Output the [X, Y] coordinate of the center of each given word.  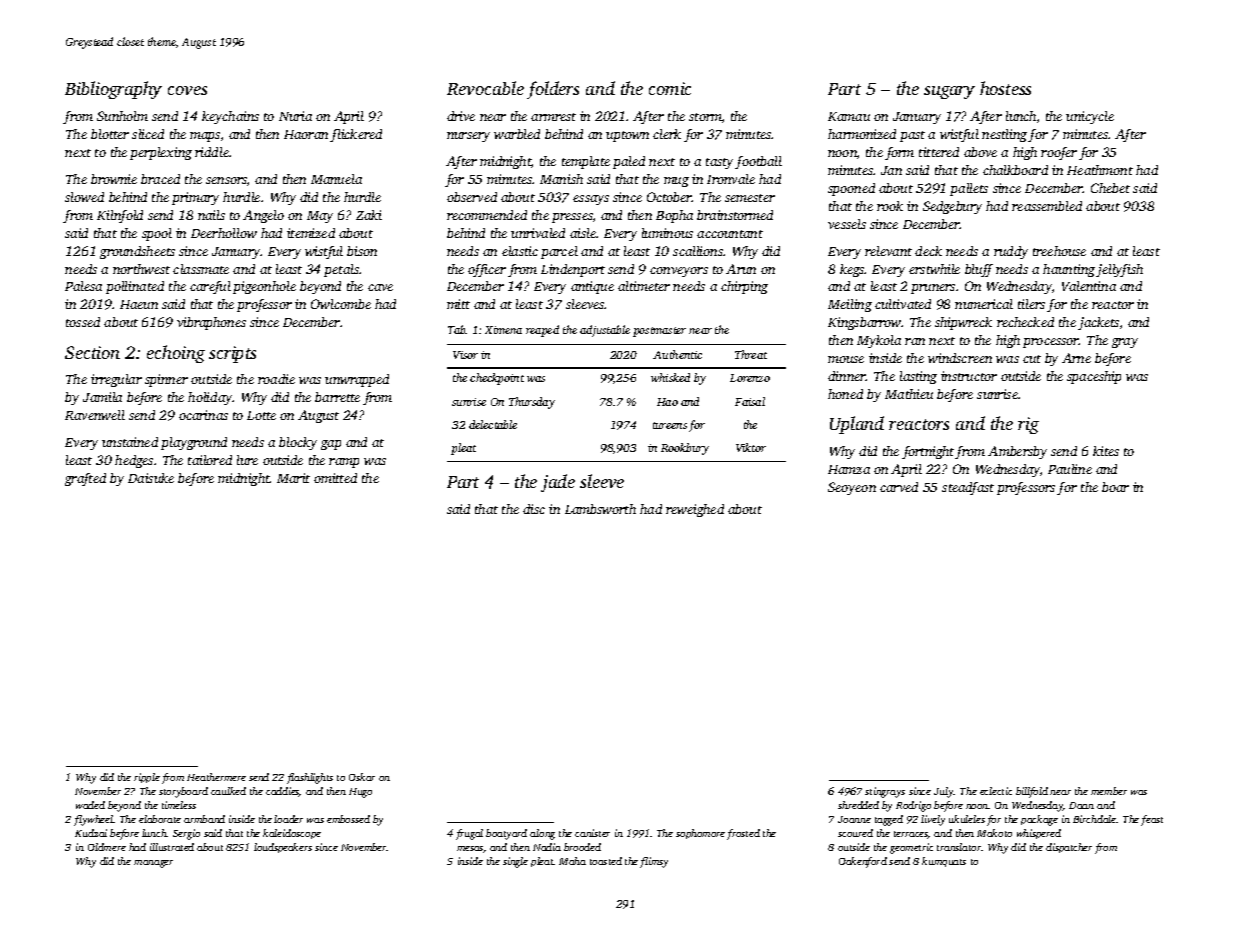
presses [572, 218]
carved [899, 487]
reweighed [695, 510]
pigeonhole [264, 287]
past [912, 136]
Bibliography [113, 90]
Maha [572, 861]
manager [153, 864]
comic [670, 88]
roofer [1059, 153]
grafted [85, 479]
